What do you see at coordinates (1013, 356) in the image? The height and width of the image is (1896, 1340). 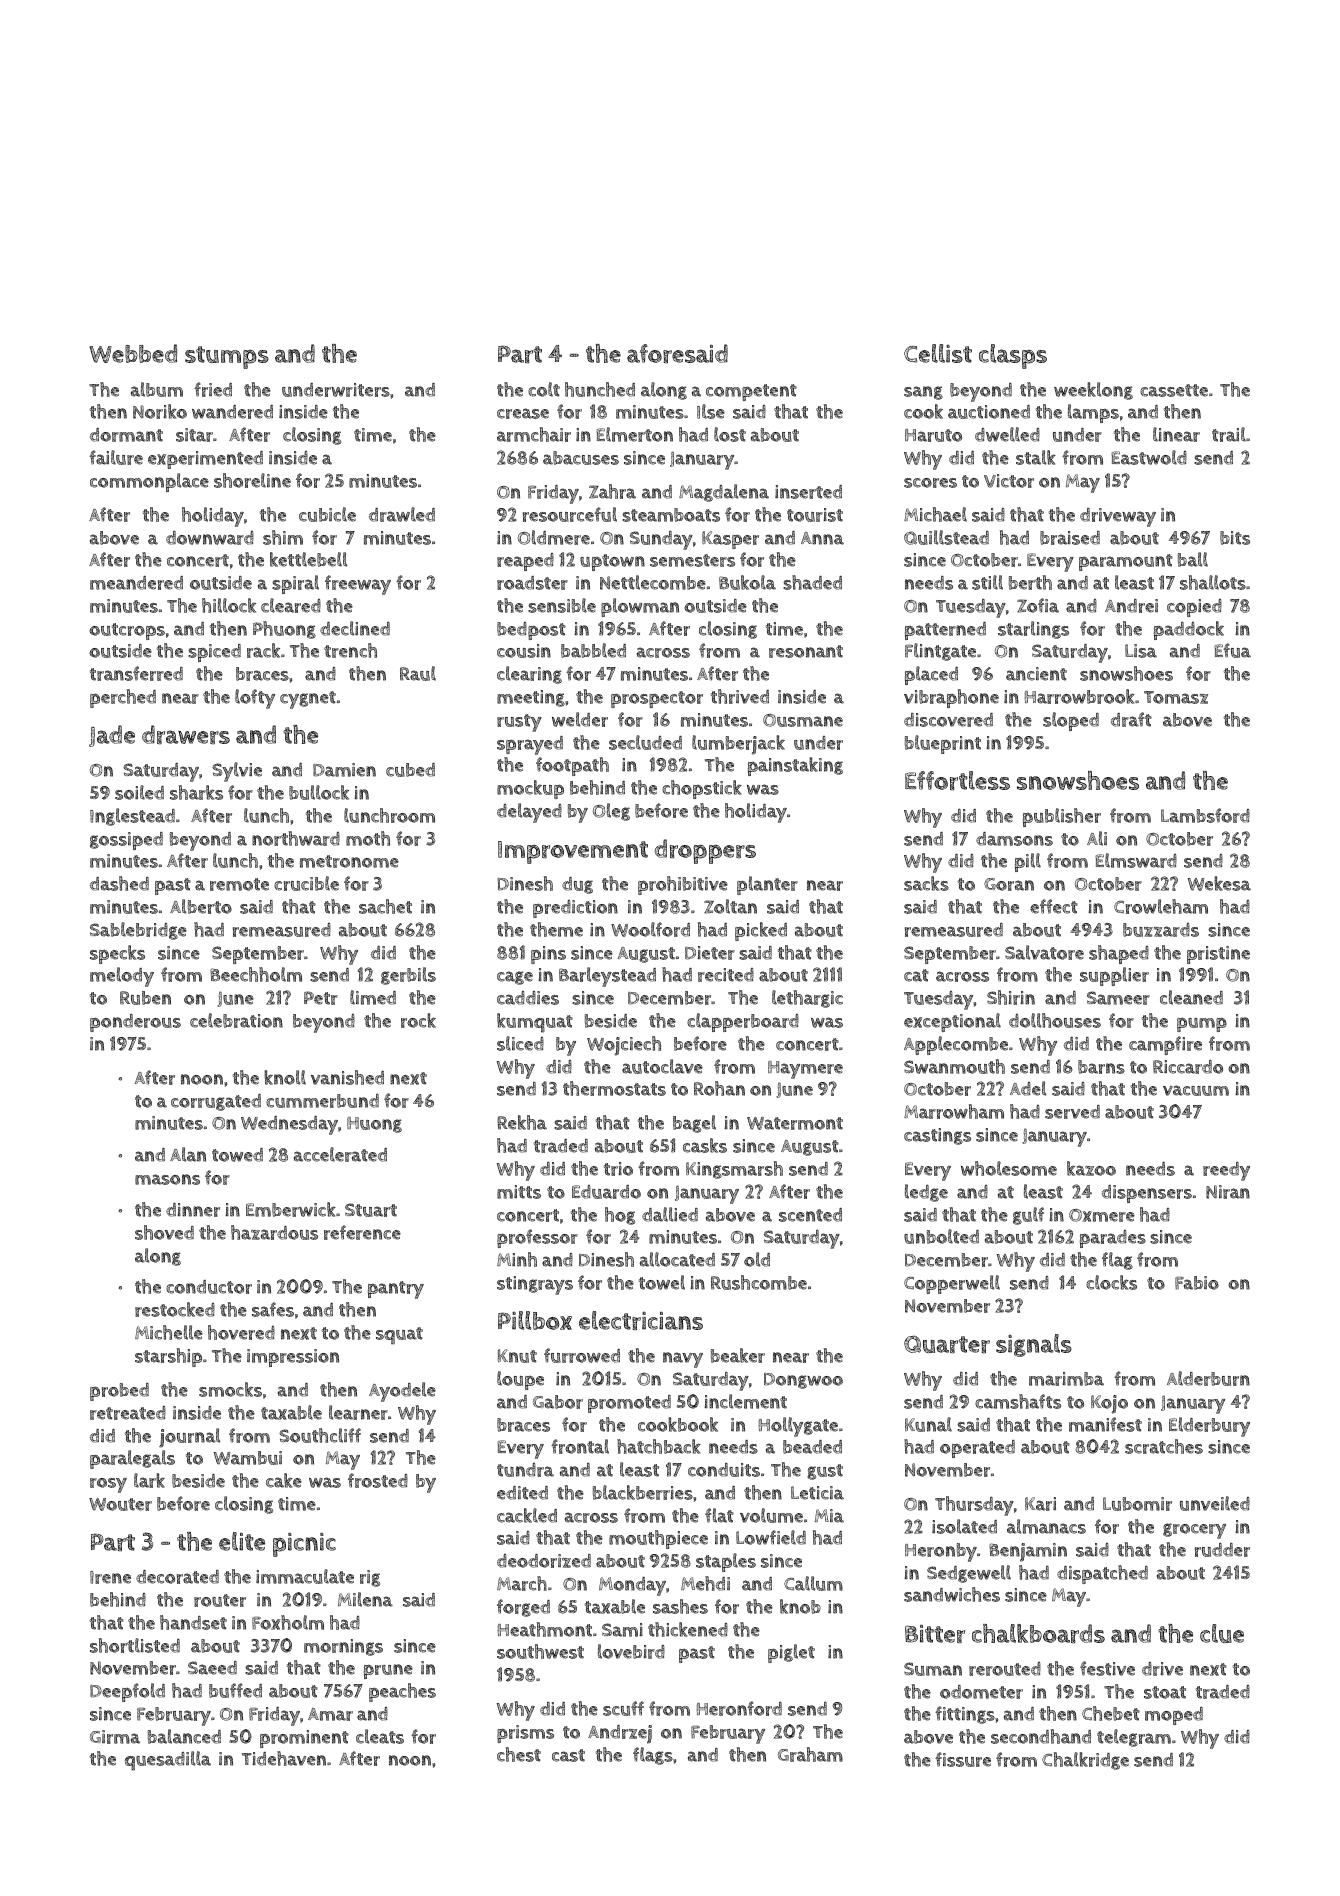 I see `clasps` at bounding box center [1013, 356].
